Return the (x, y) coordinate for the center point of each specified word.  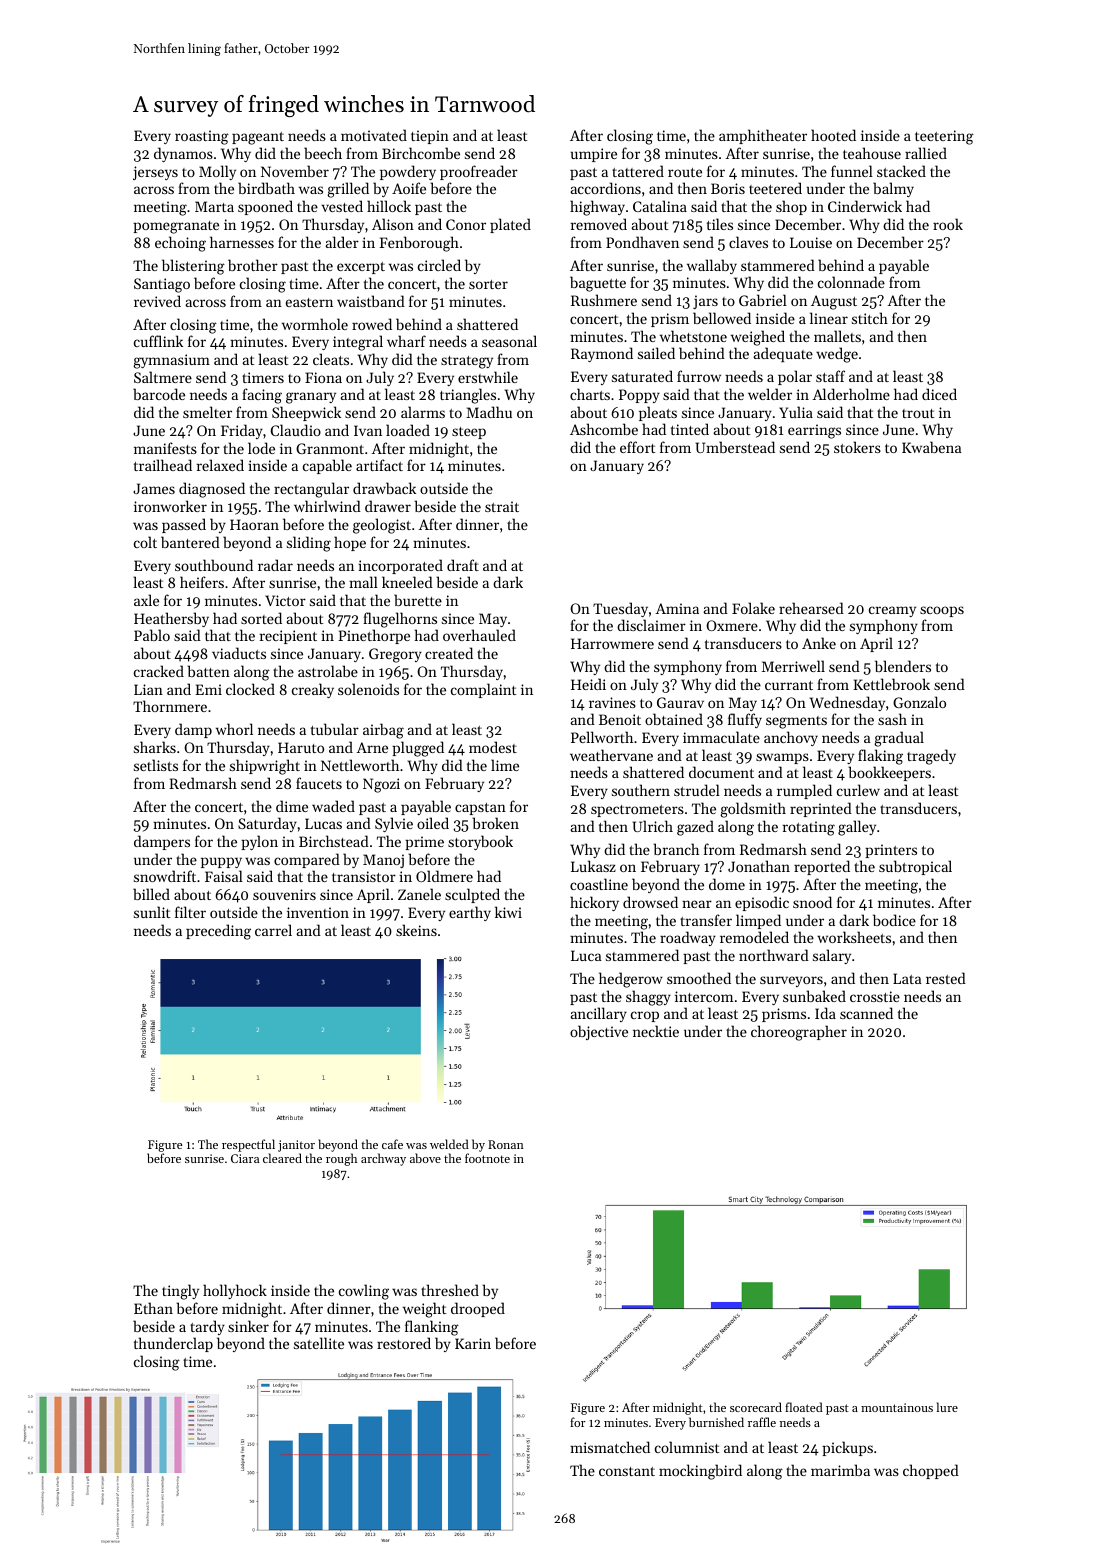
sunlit (152, 912)
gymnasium (171, 361)
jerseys (155, 173)
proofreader (479, 172)
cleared (282, 1158)
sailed (656, 353)
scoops (942, 611)
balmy (893, 189)
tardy (207, 1327)
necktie (656, 1031)
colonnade (851, 282)
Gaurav (680, 702)
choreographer (799, 1033)
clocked (250, 689)
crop (645, 1016)
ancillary (598, 1014)
